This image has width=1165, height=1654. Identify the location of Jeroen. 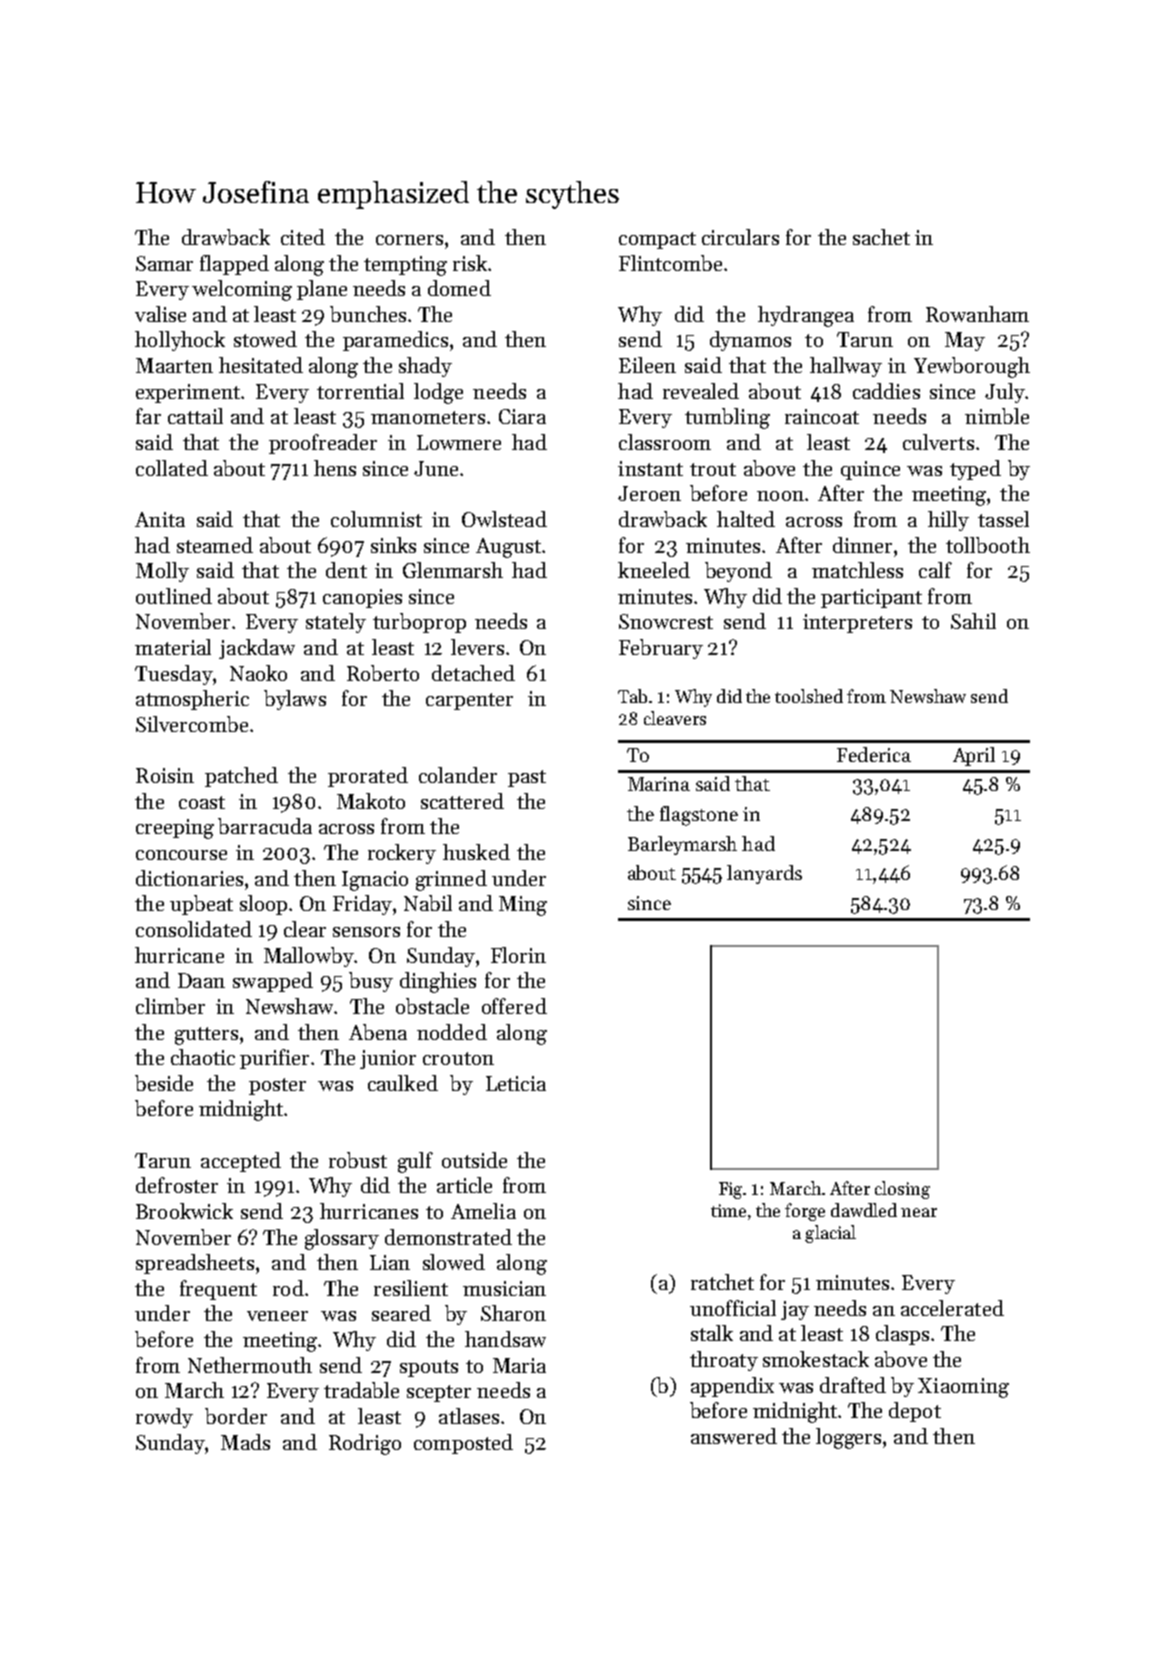
(649, 493).
